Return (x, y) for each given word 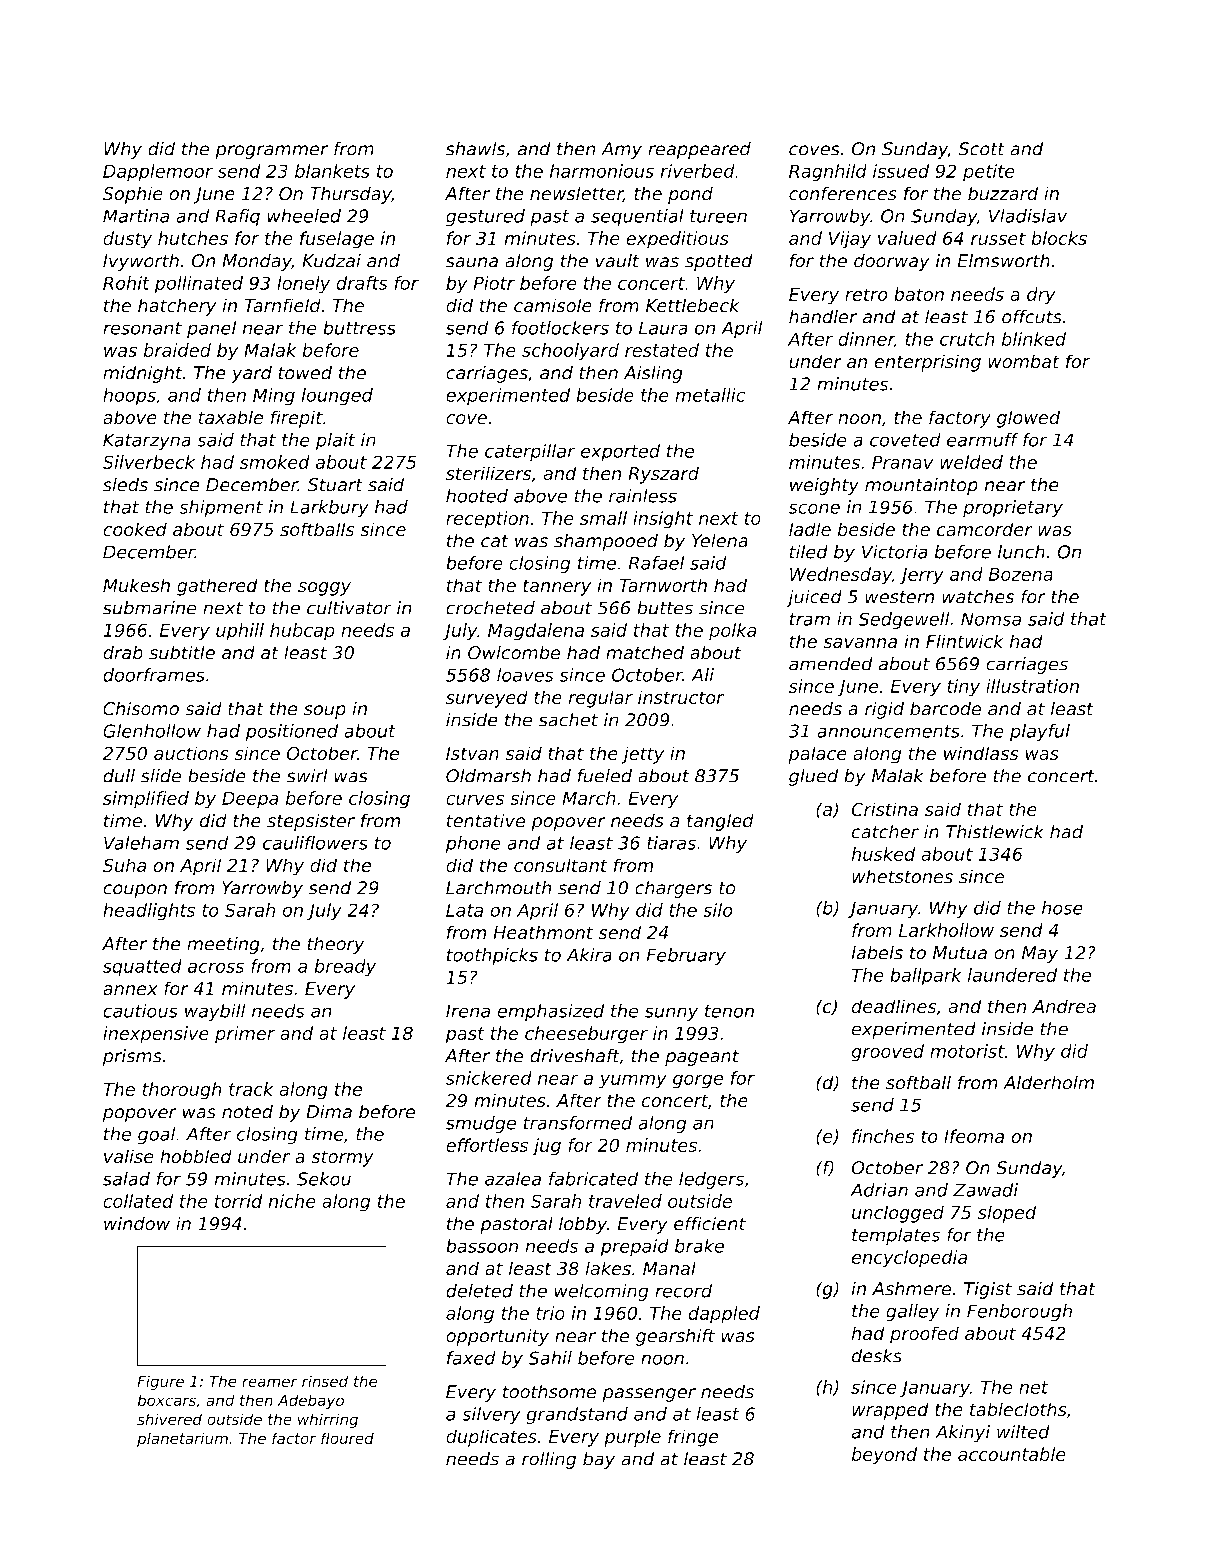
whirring (328, 1420)
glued (813, 777)
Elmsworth (1003, 260)
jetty (643, 755)
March (589, 798)
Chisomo (141, 708)
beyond (884, 1456)
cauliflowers (315, 843)
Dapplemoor (158, 173)
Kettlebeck (693, 305)
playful (1040, 733)
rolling (549, 1460)
